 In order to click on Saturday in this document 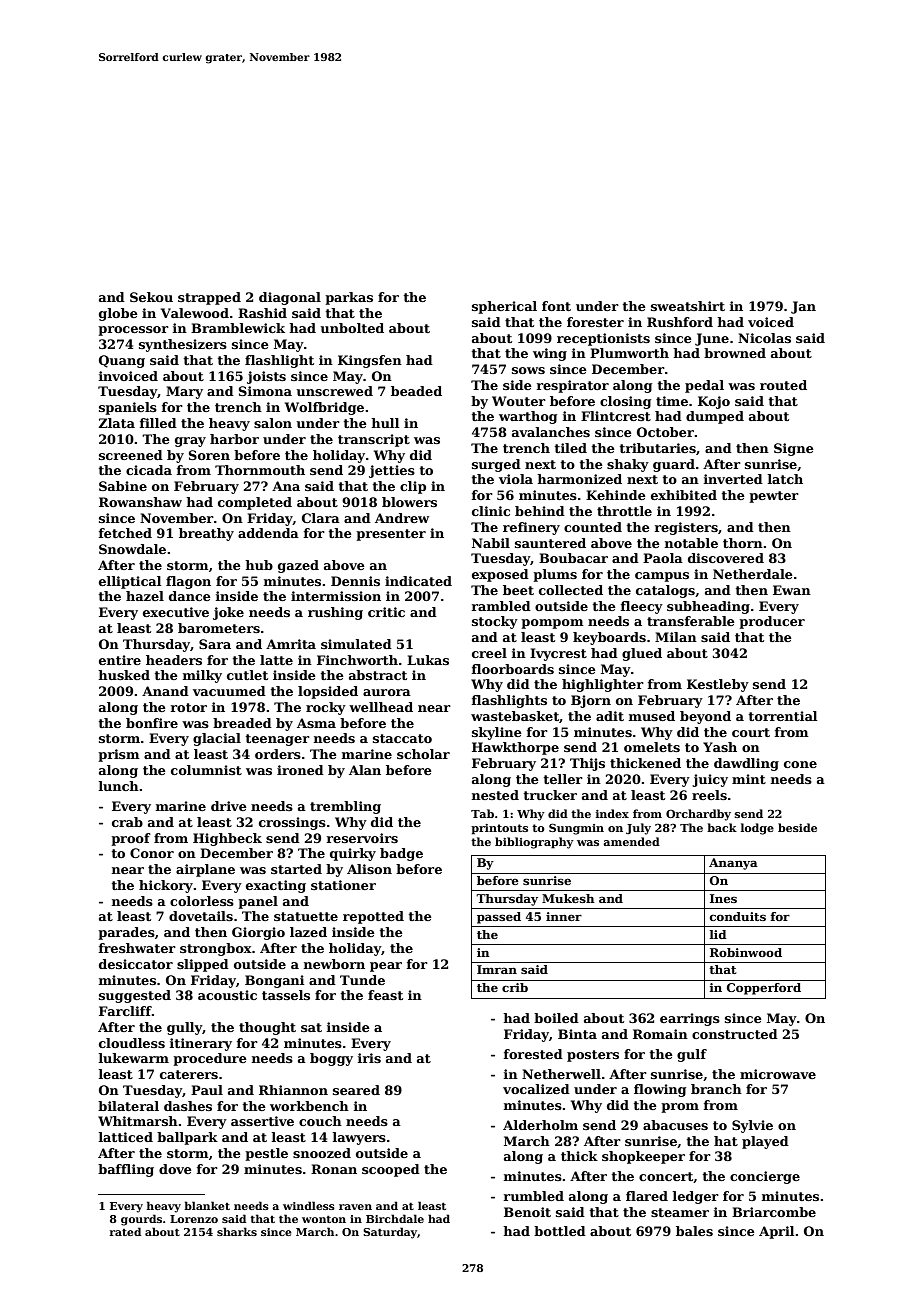, I will do `click(390, 1233)`.
